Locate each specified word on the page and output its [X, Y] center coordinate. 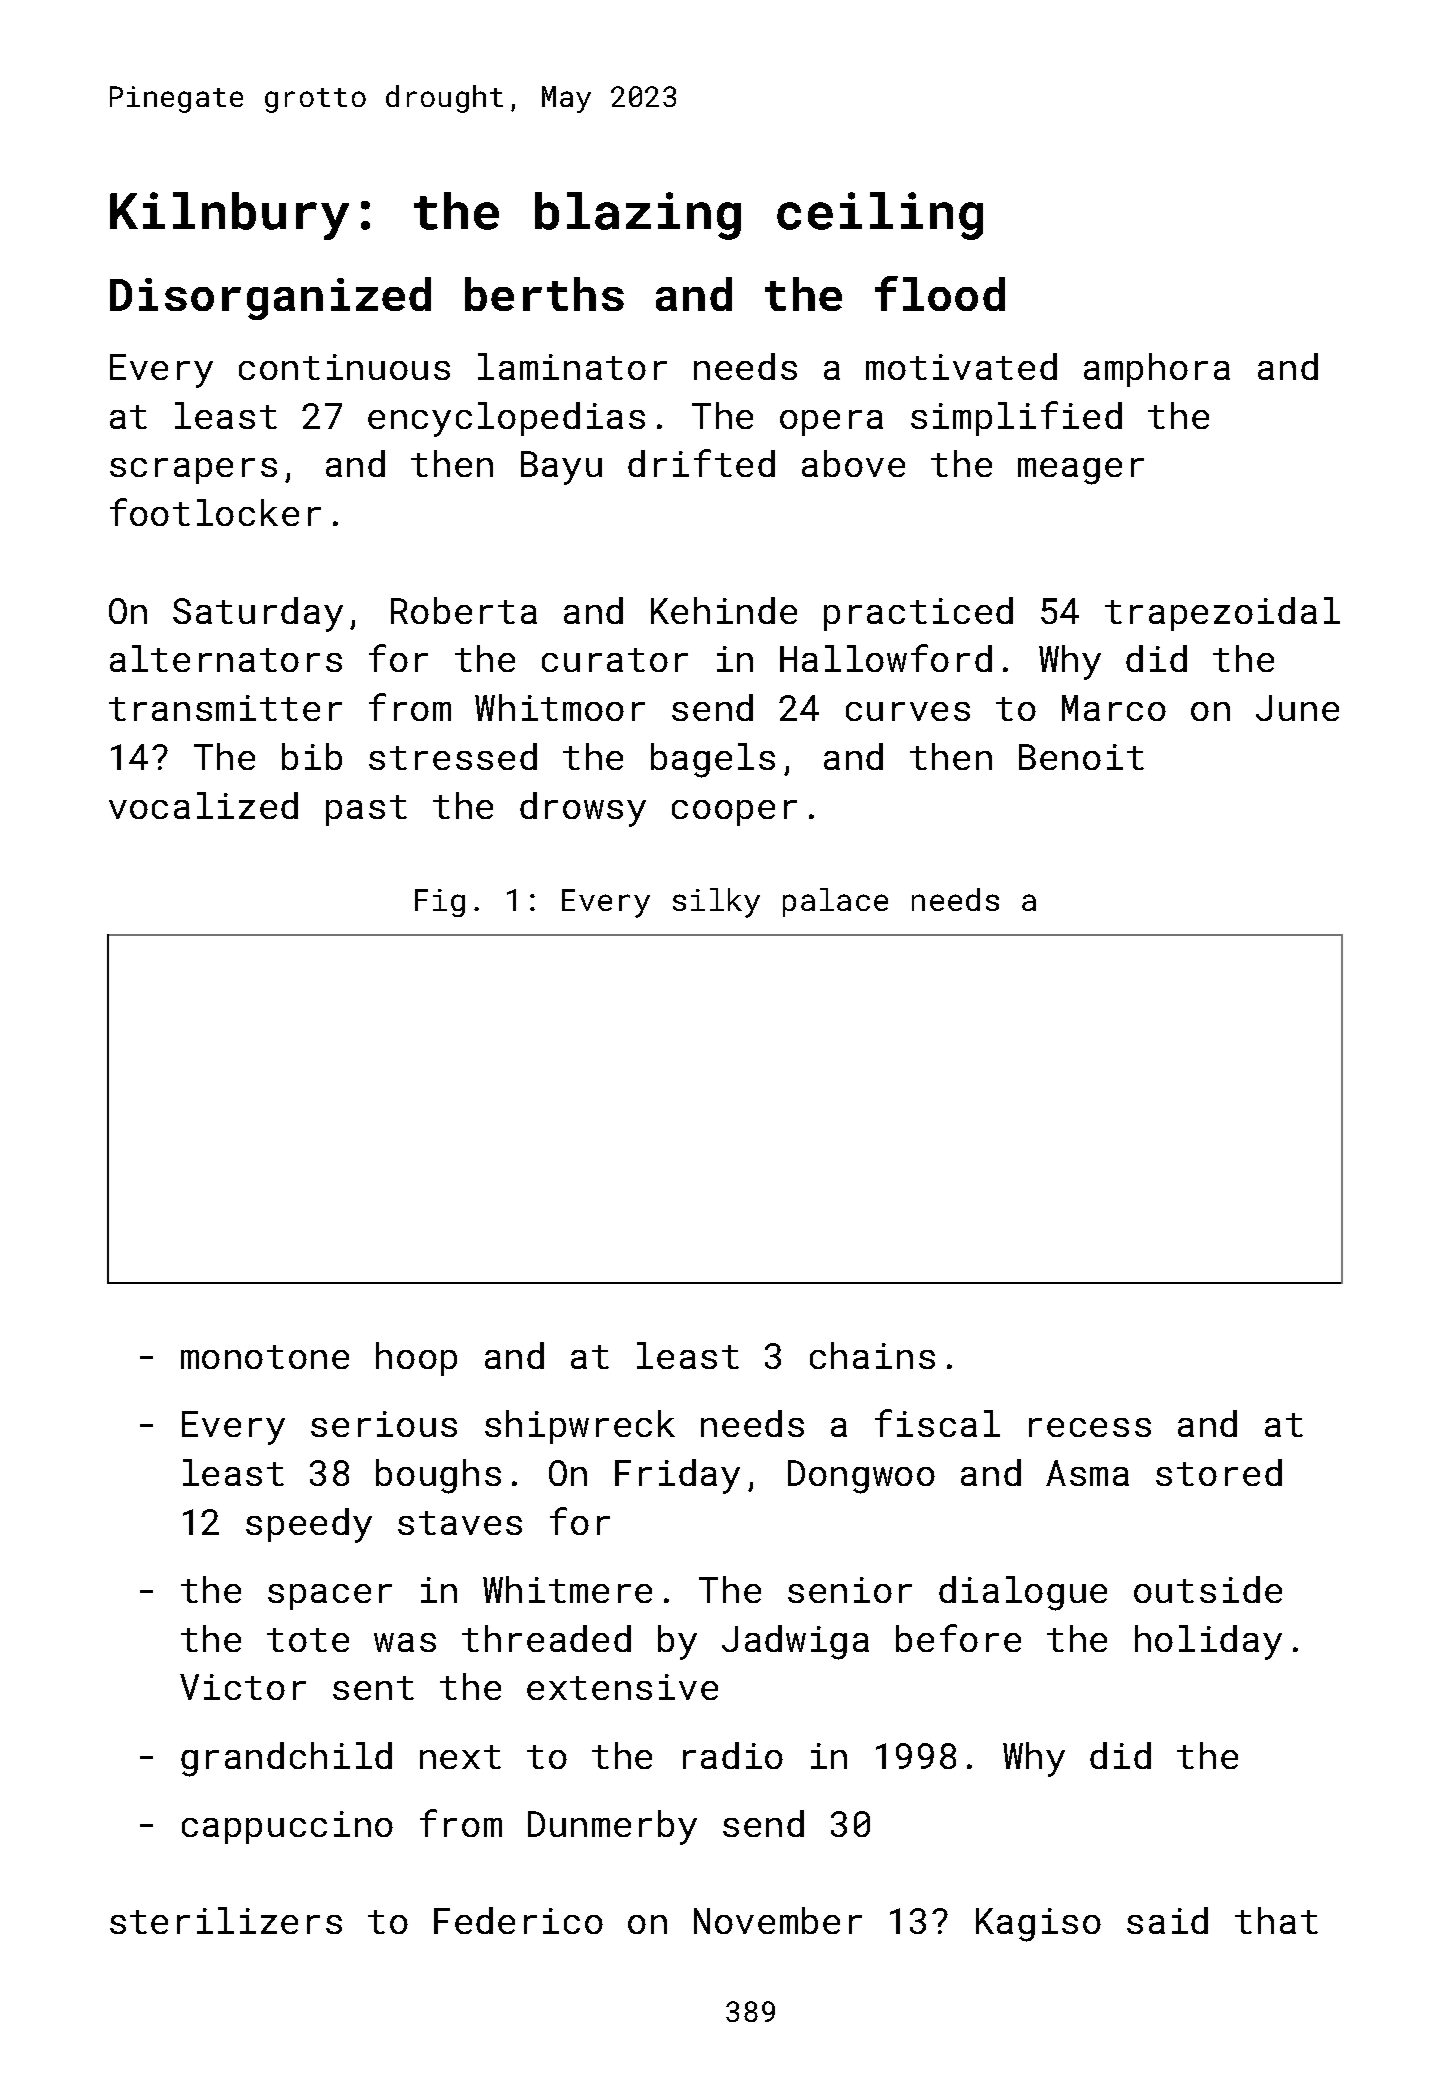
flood [940, 293]
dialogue [1023, 1593]
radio [733, 1755]
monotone [265, 1357]
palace [835, 902]
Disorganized [270, 298]
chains [872, 1355]
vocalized [203, 805]
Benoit [1081, 757]
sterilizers [226, 1920]
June [1297, 708]
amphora [1157, 370]
